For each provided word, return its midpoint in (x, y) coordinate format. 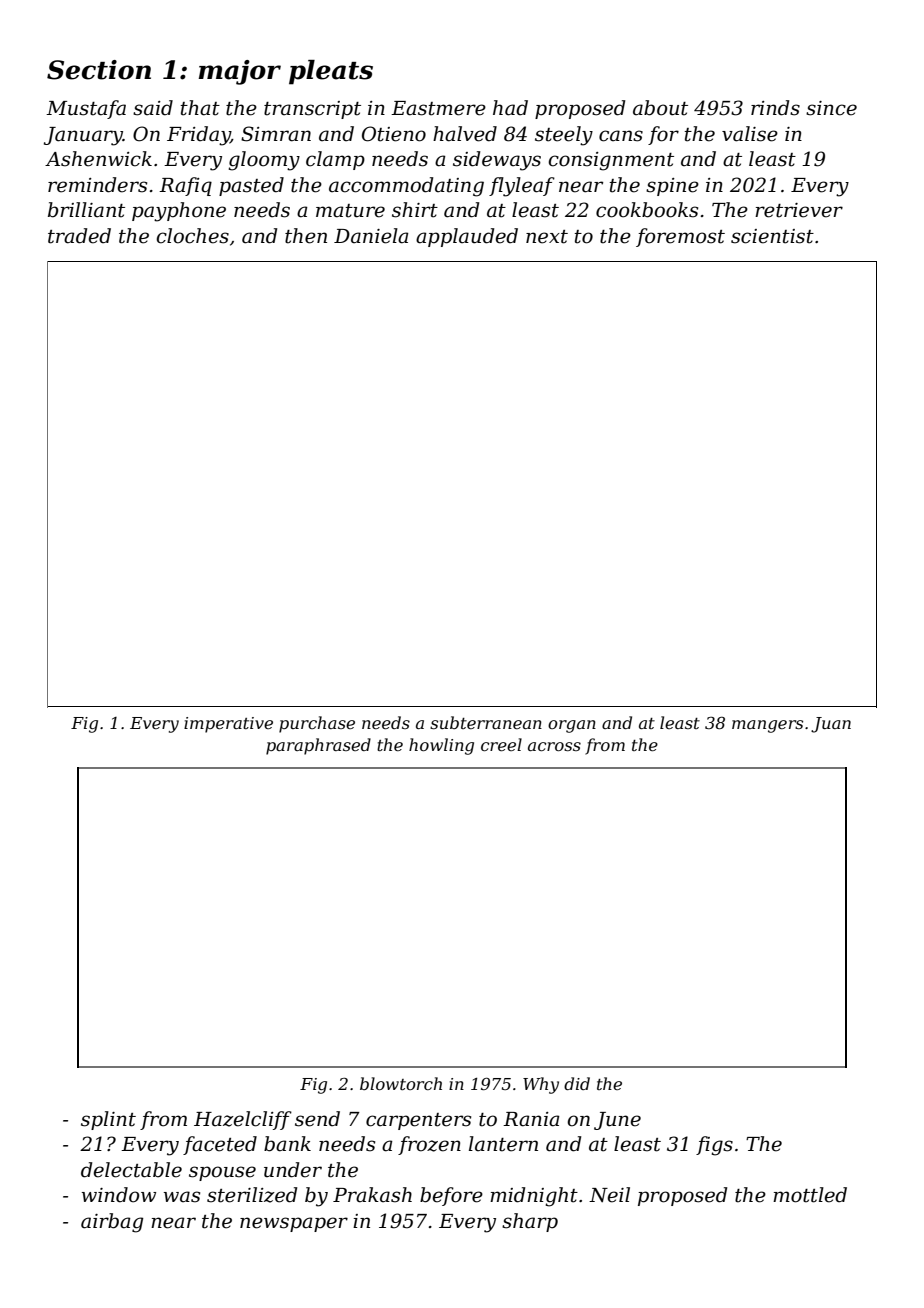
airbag (112, 1223)
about (660, 108)
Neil (609, 1195)
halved (465, 134)
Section (99, 70)
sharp (530, 1222)
